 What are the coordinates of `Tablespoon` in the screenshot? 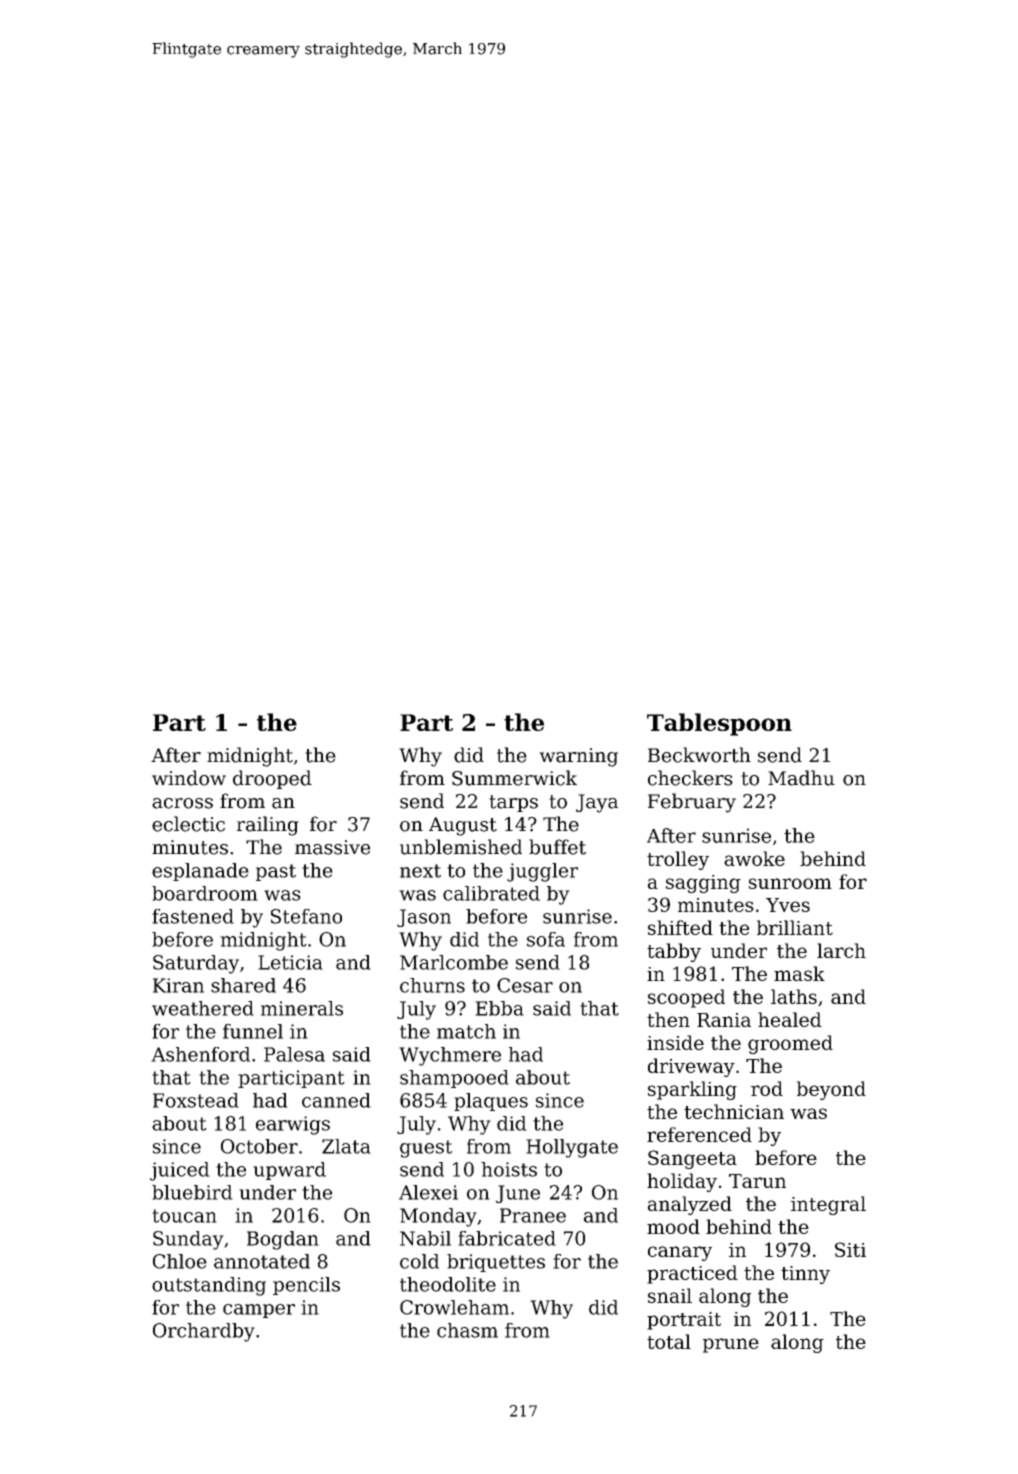 It's located at (719, 724).
